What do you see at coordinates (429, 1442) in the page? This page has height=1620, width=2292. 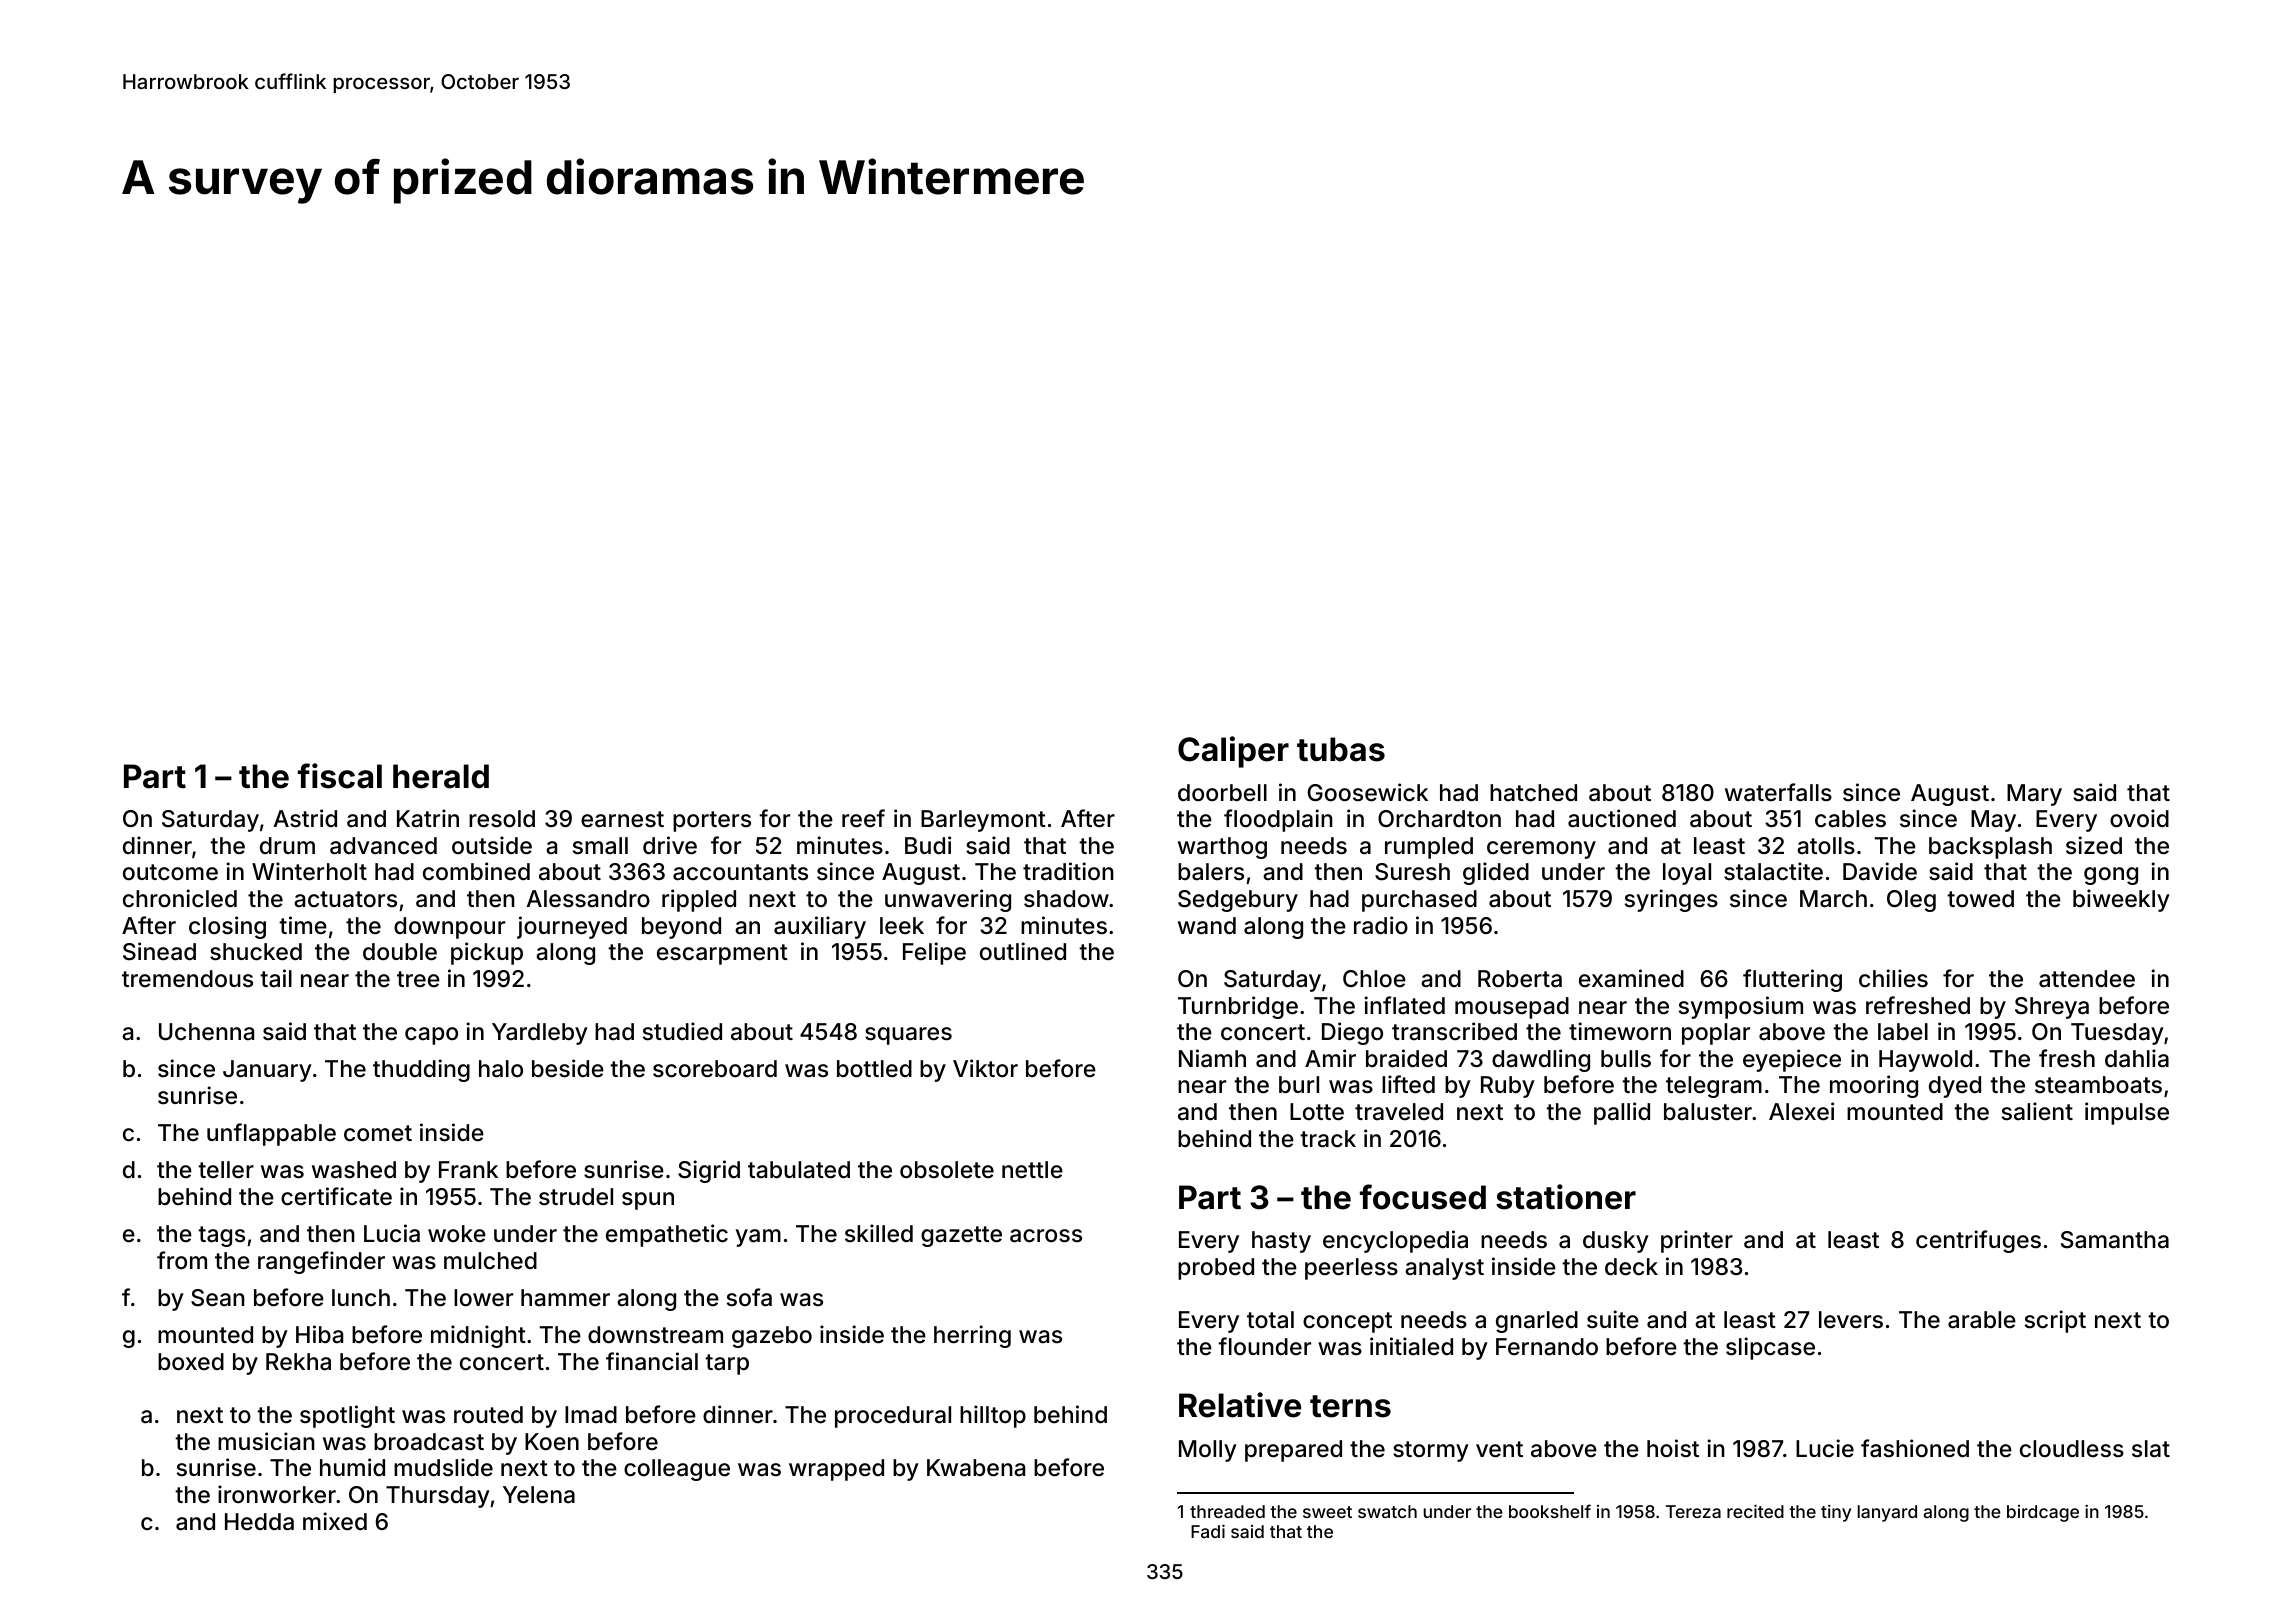 I see `broadcast` at bounding box center [429, 1442].
